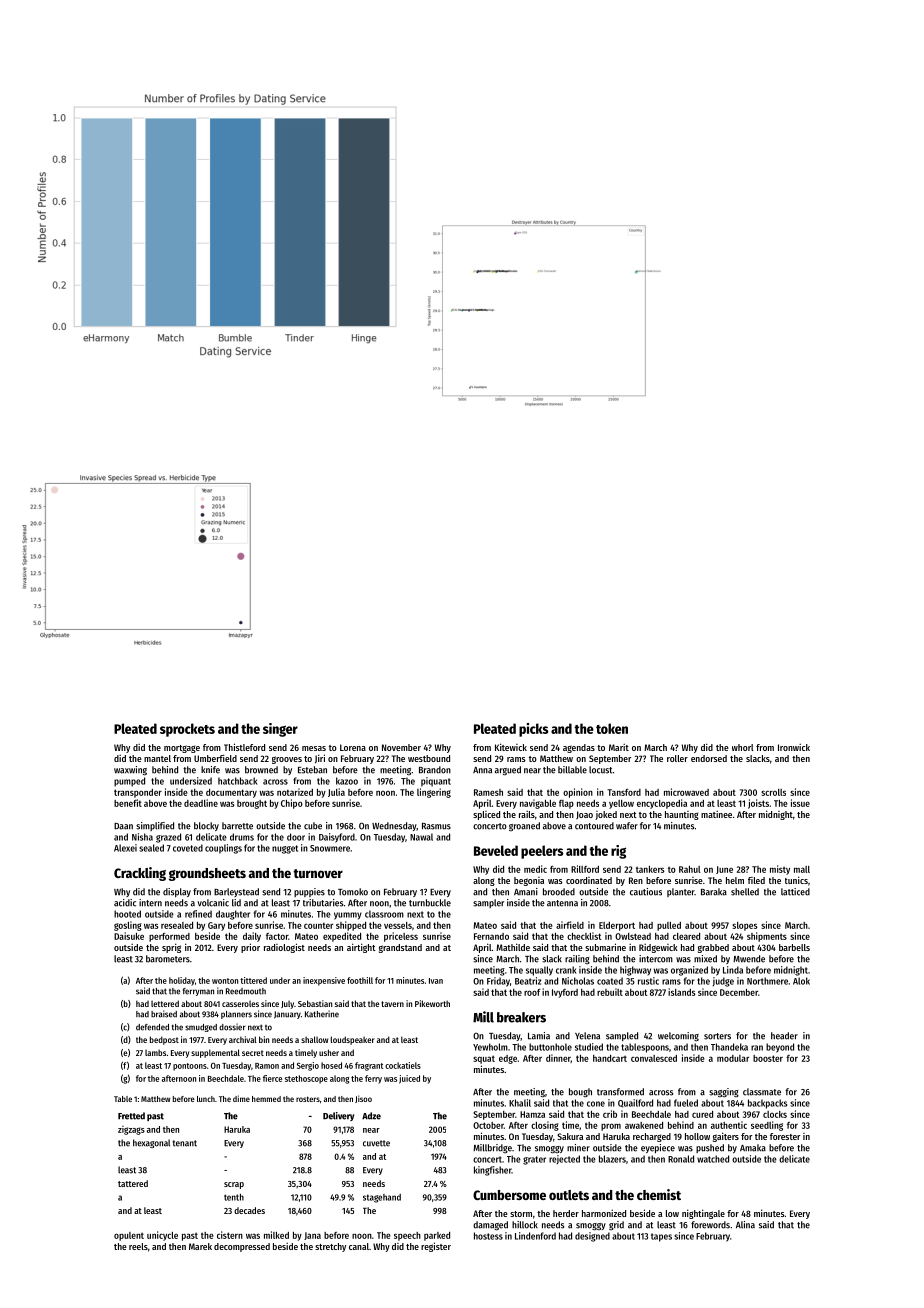 The height and width of the screenshot is (1308, 924). What do you see at coordinates (533, 730) in the screenshot?
I see `picks` at bounding box center [533, 730].
